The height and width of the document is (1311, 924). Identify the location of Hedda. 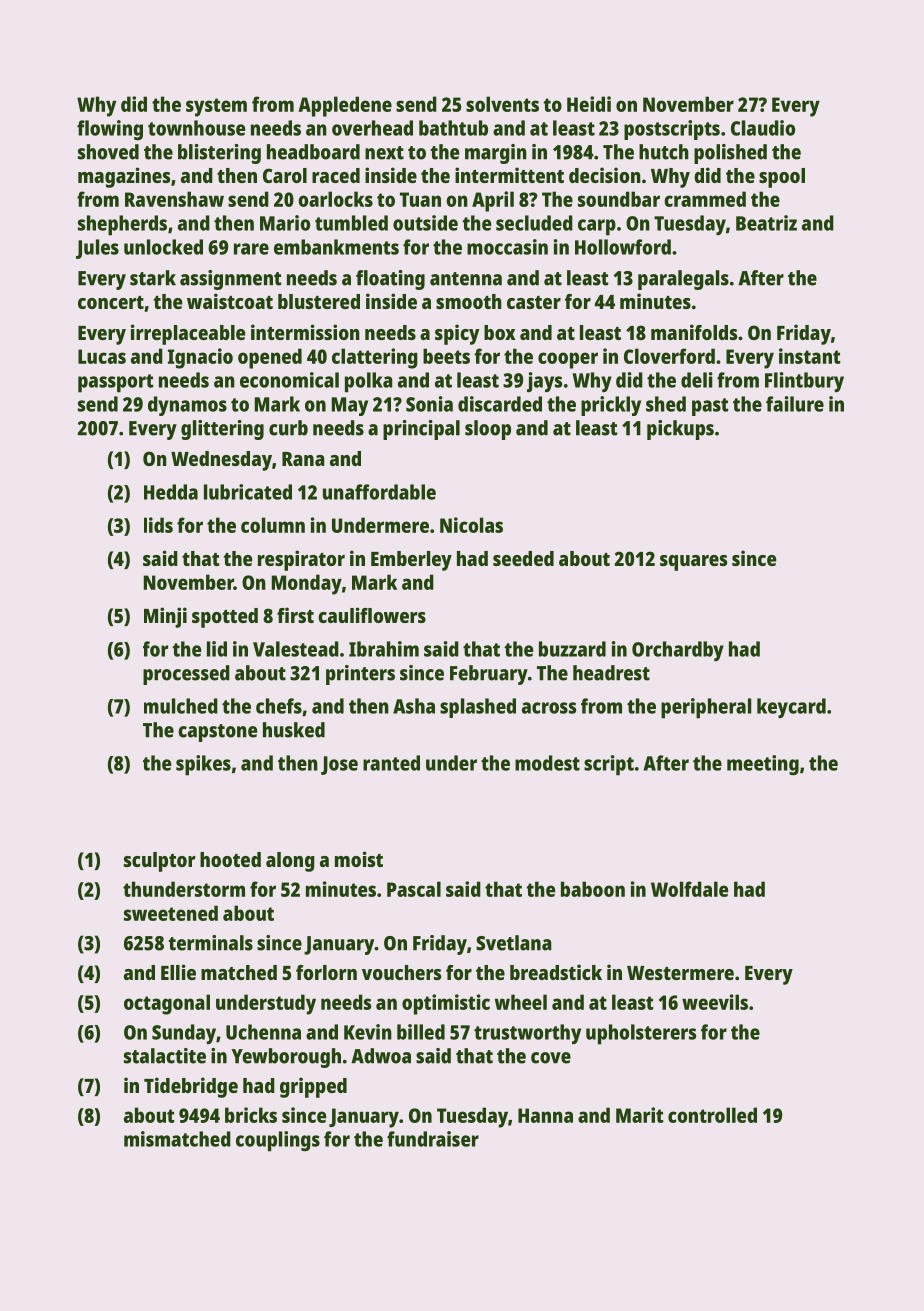
(171, 492).
